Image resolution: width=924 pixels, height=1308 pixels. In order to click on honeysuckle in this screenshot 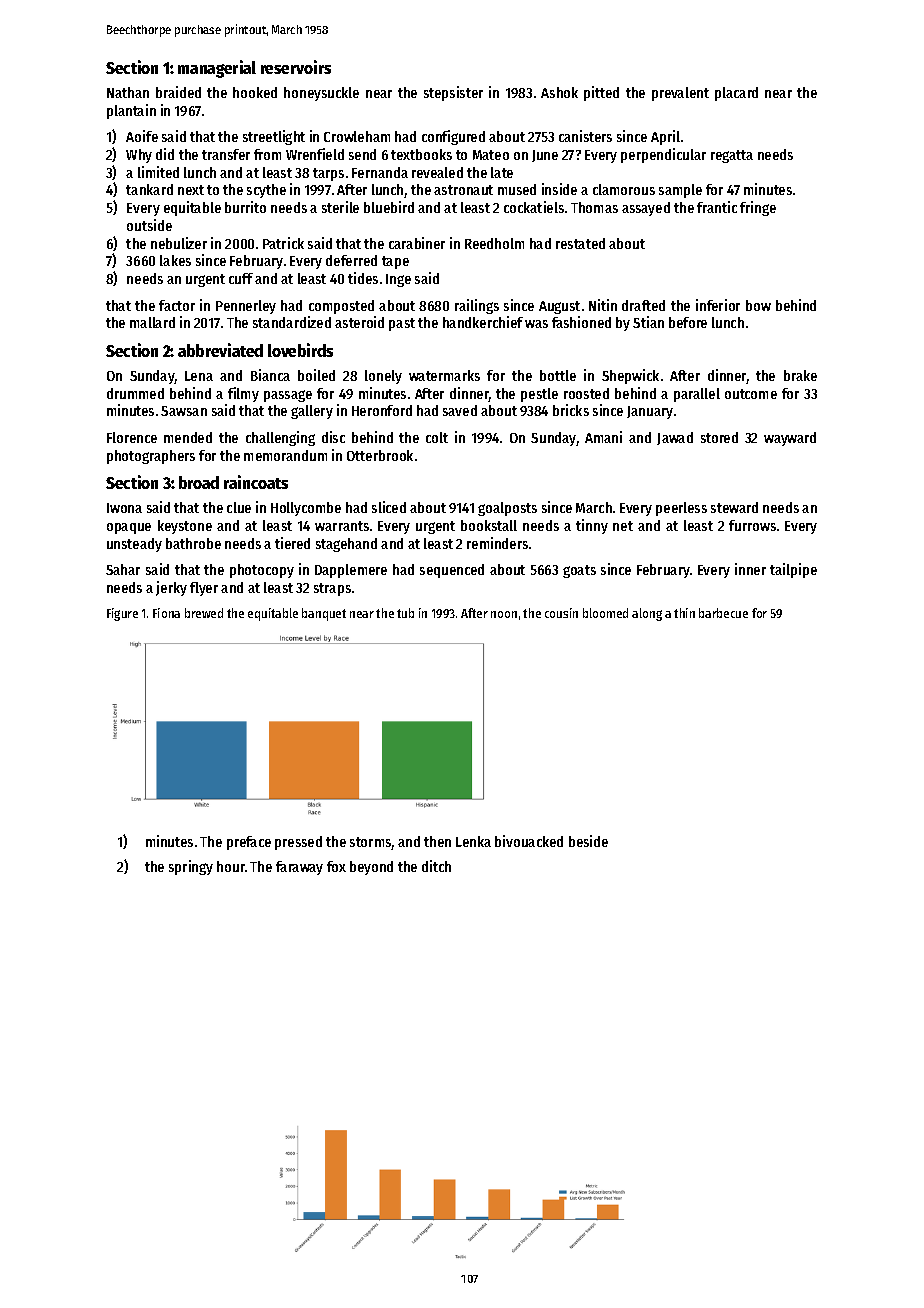, I will do `click(321, 94)`.
